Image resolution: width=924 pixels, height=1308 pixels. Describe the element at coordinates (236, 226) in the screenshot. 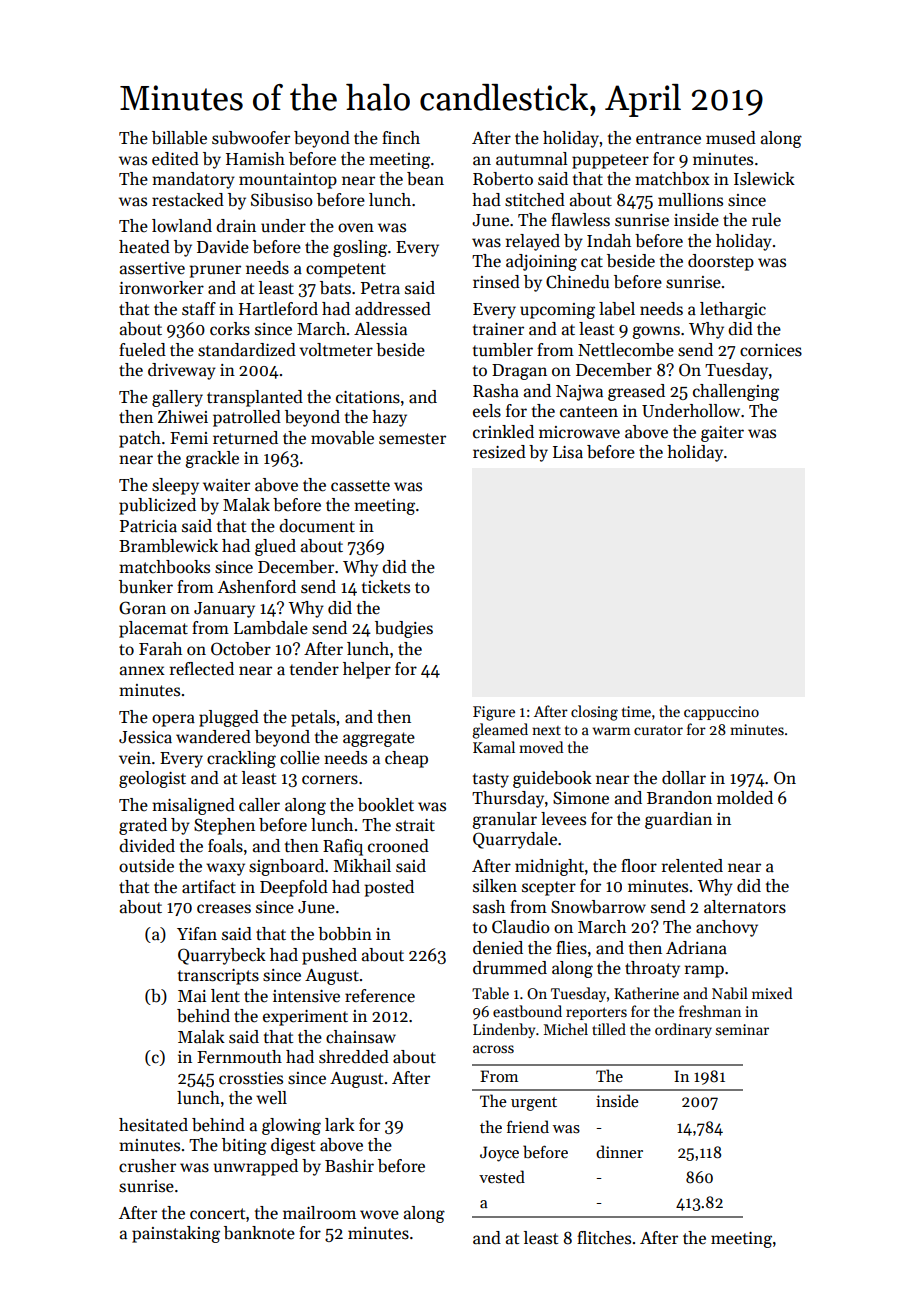

I see `drain` at that location.
